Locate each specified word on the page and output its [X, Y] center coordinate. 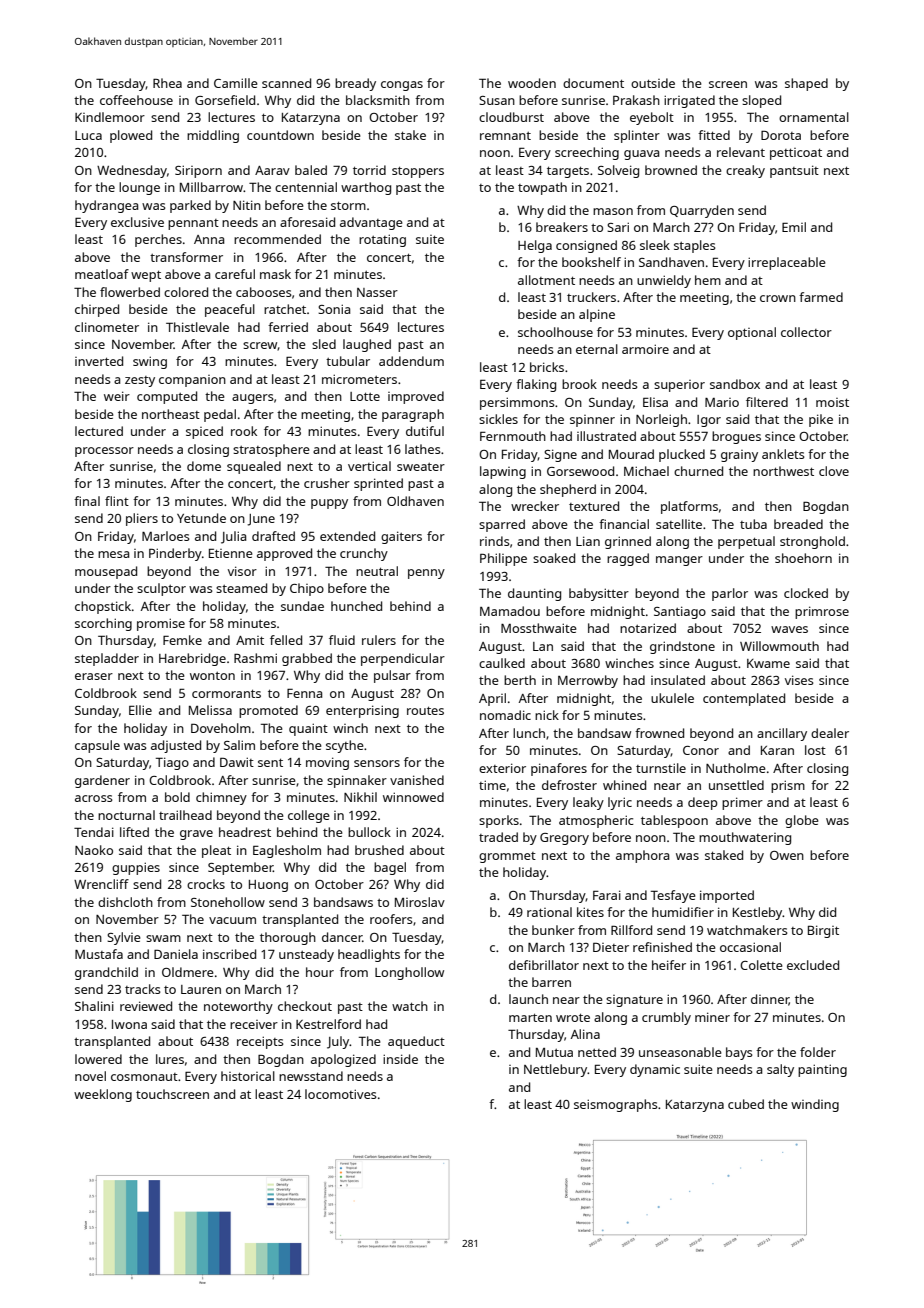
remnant [505, 136]
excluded [813, 965]
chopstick [103, 607]
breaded [798, 524]
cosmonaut [144, 1077]
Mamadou [510, 611]
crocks [206, 884]
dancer [342, 937]
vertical [369, 466]
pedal [220, 415]
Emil [794, 227]
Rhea [167, 83]
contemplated [744, 699]
